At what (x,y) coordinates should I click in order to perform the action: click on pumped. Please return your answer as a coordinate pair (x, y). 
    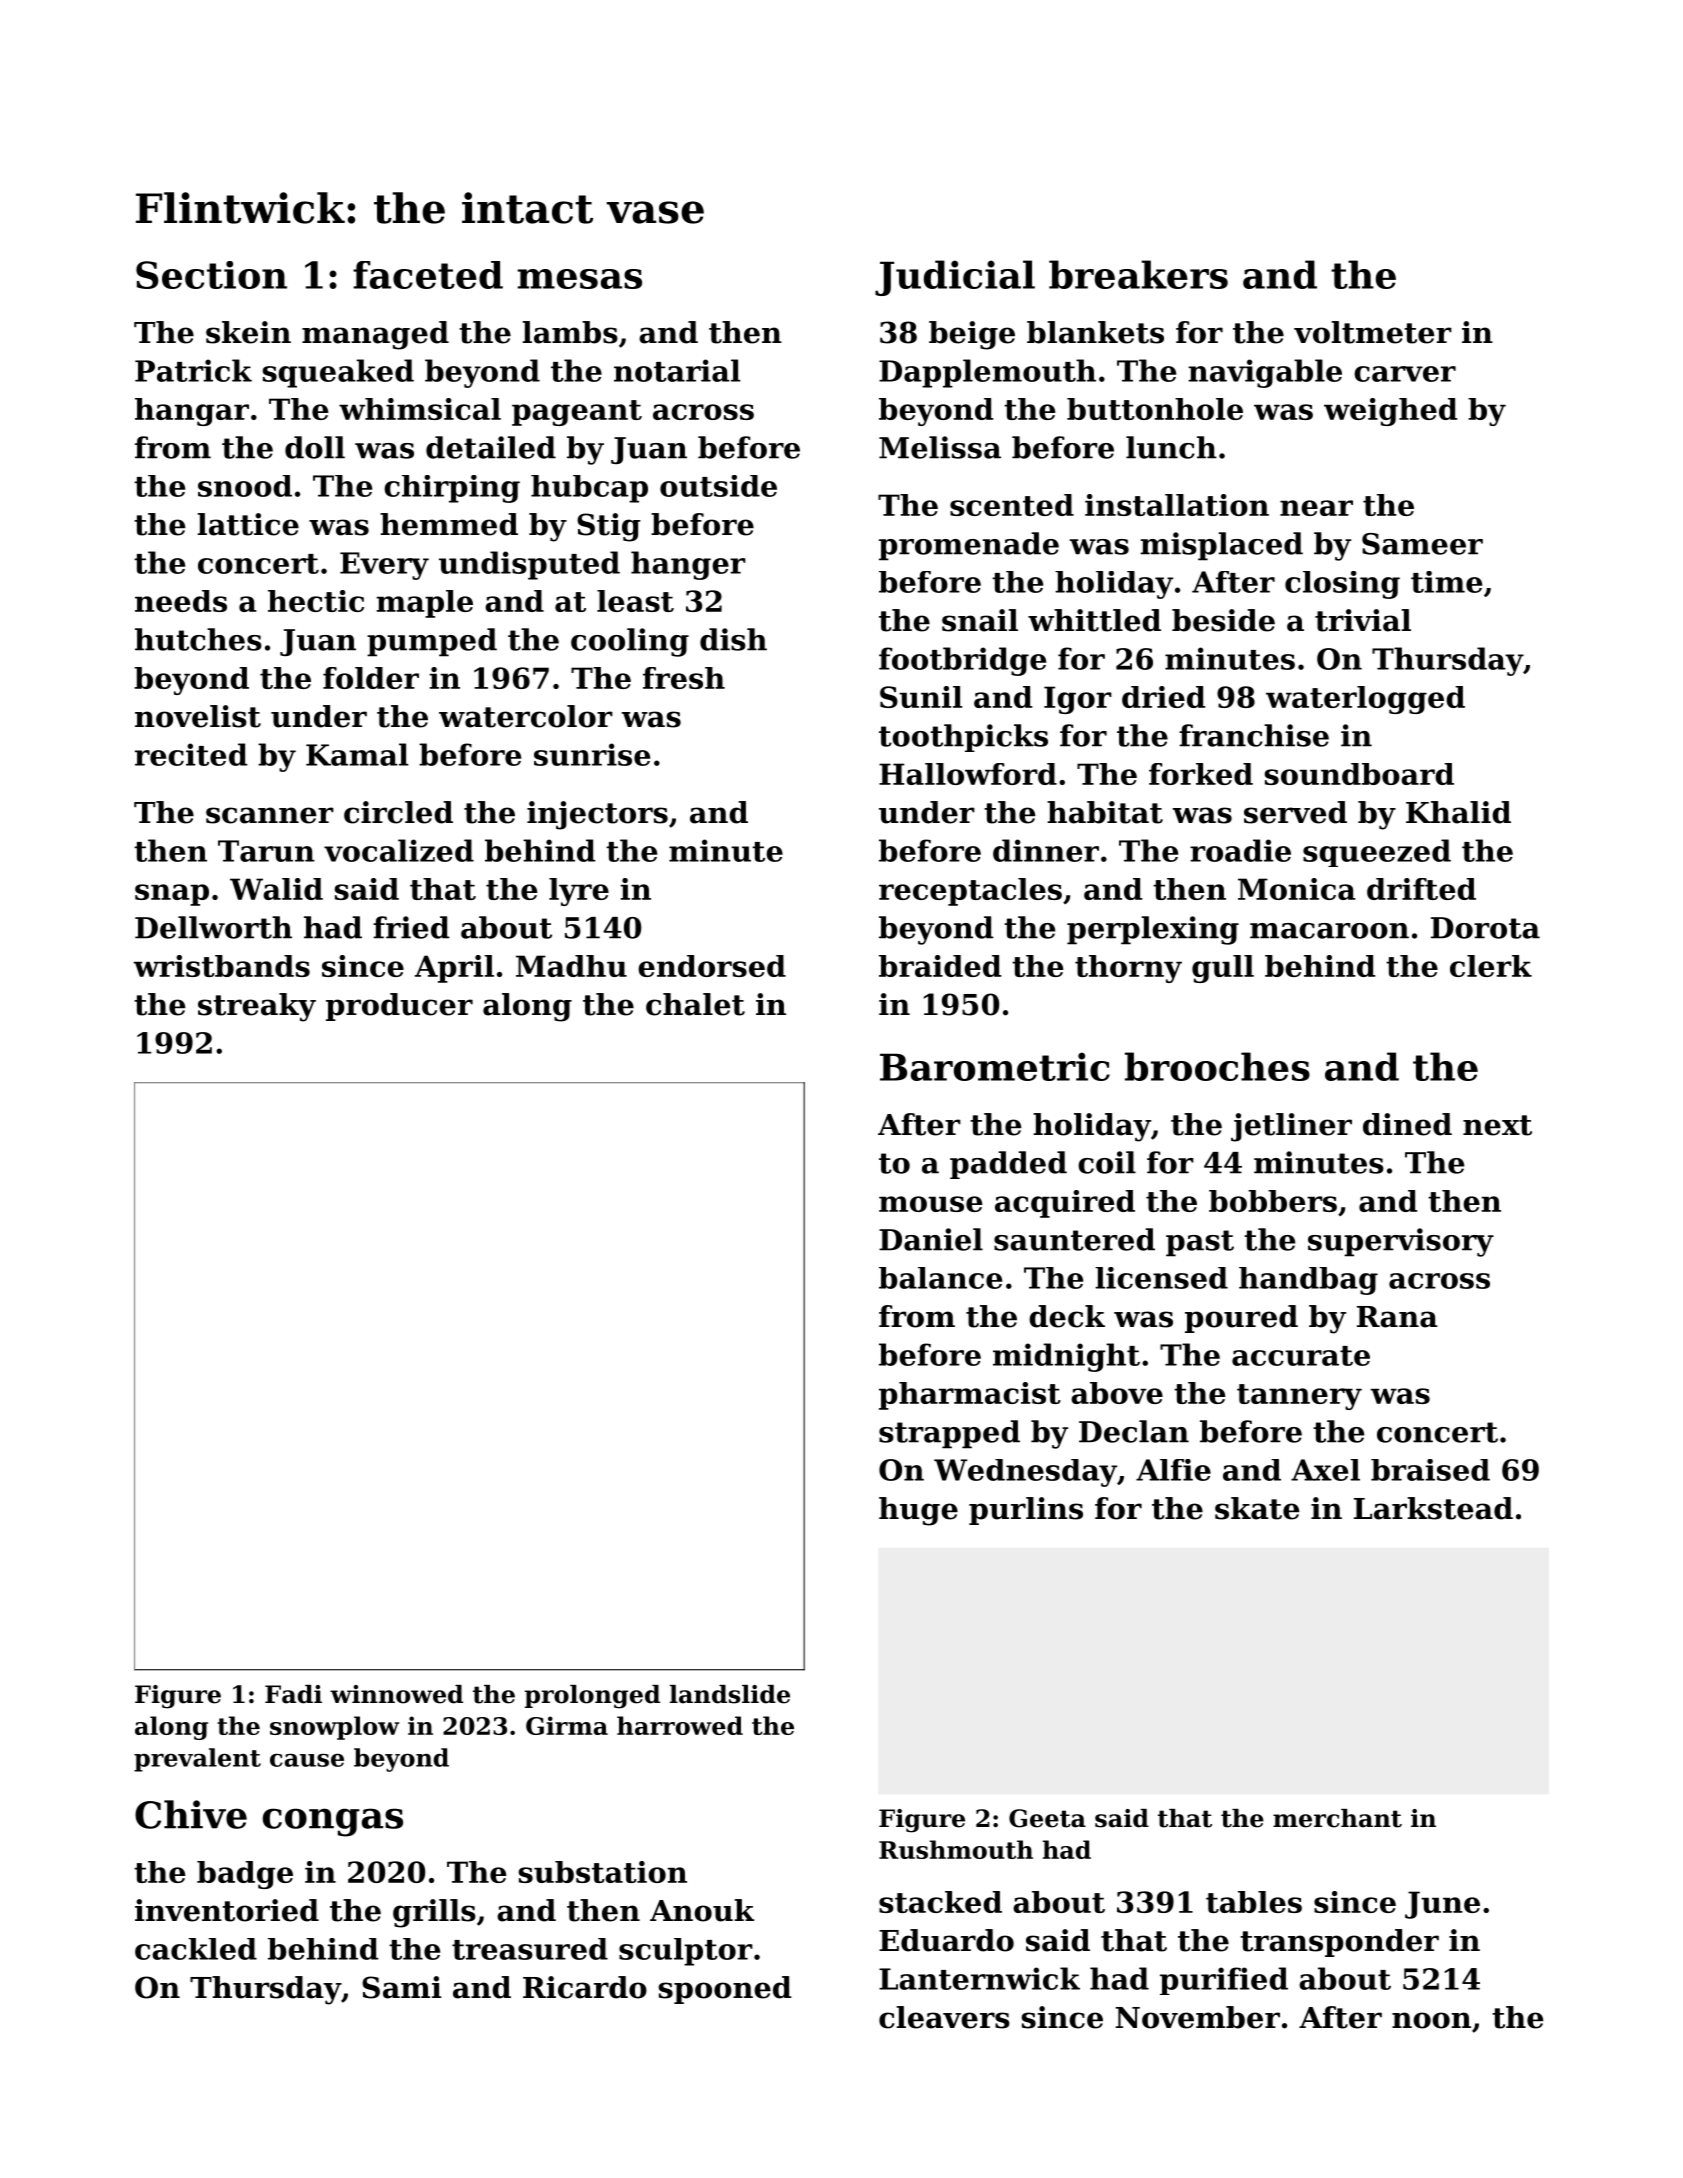
    Looking at the image, I should click on (432, 642).
